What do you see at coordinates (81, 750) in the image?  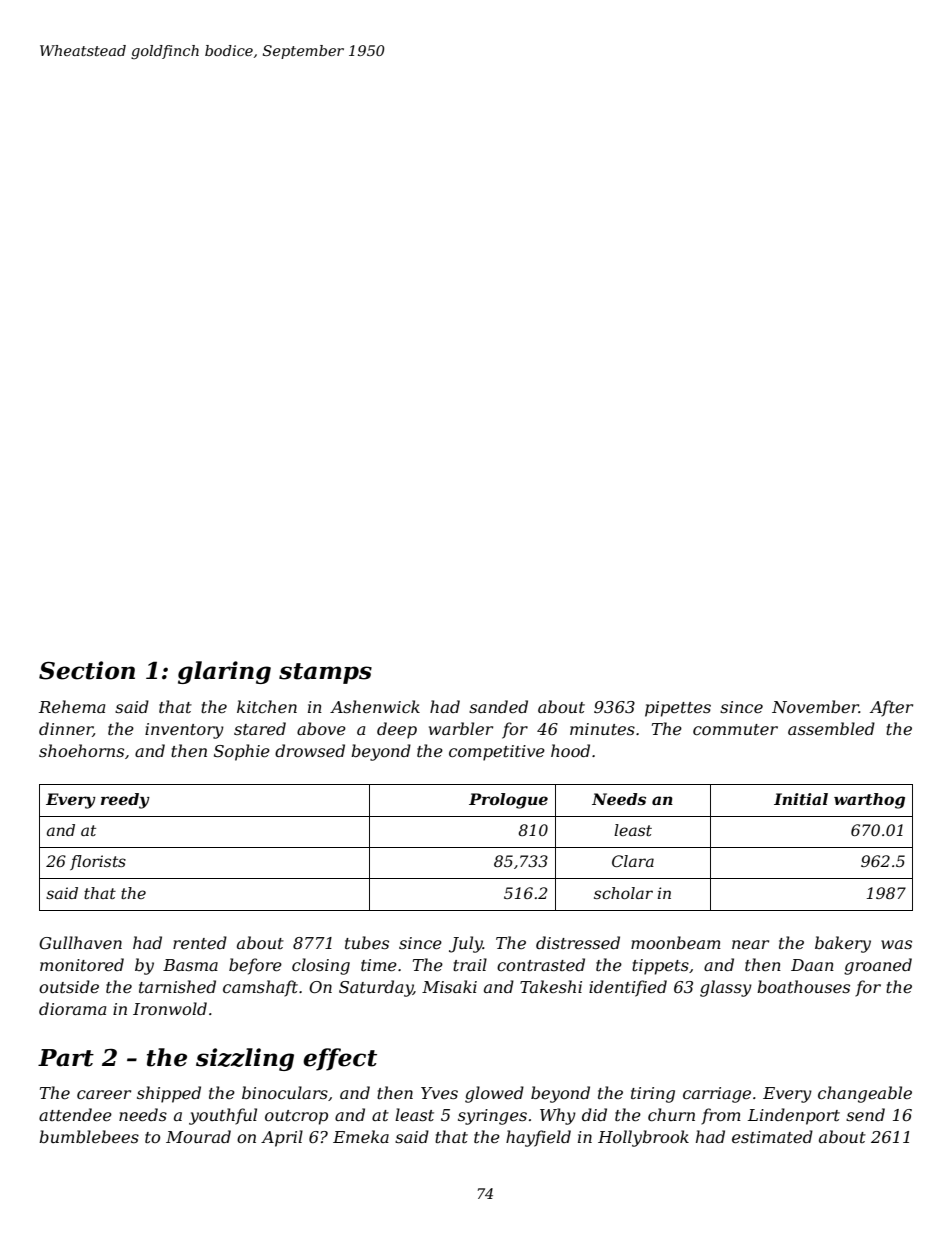 I see `shoehorns` at bounding box center [81, 750].
